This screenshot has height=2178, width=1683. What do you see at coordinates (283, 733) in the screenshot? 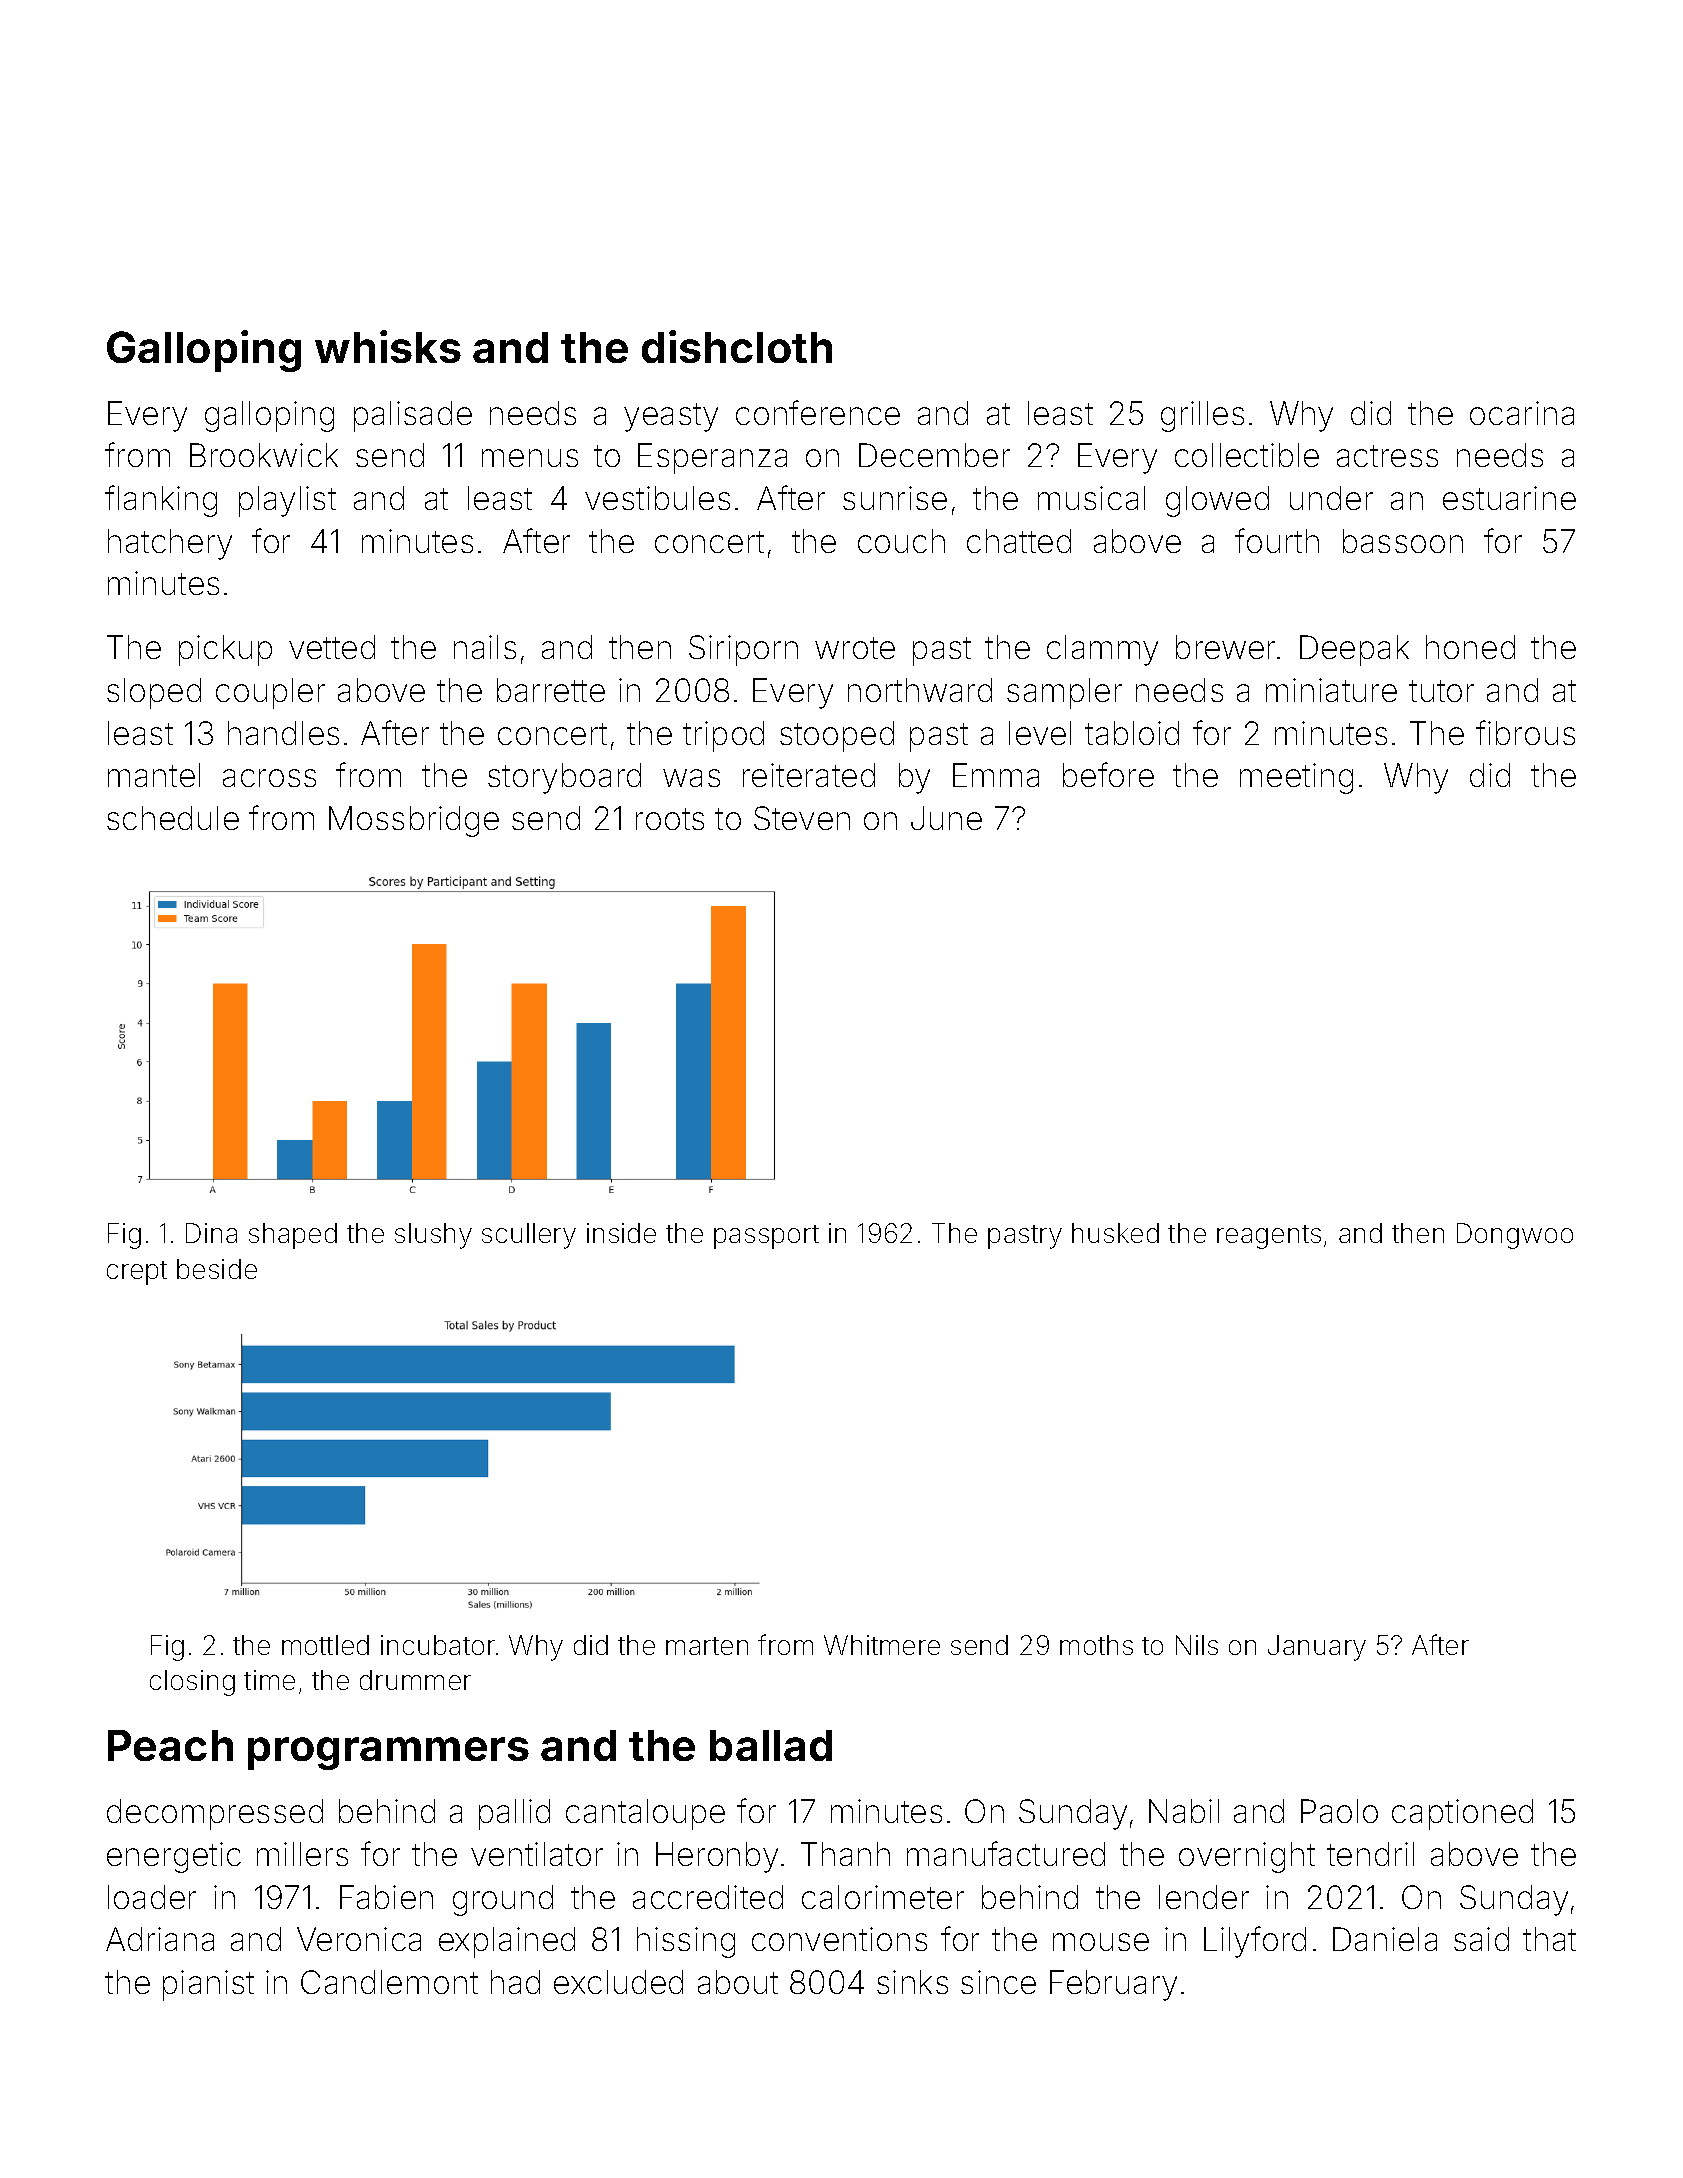
I see `handles` at bounding box center [283, 733].
